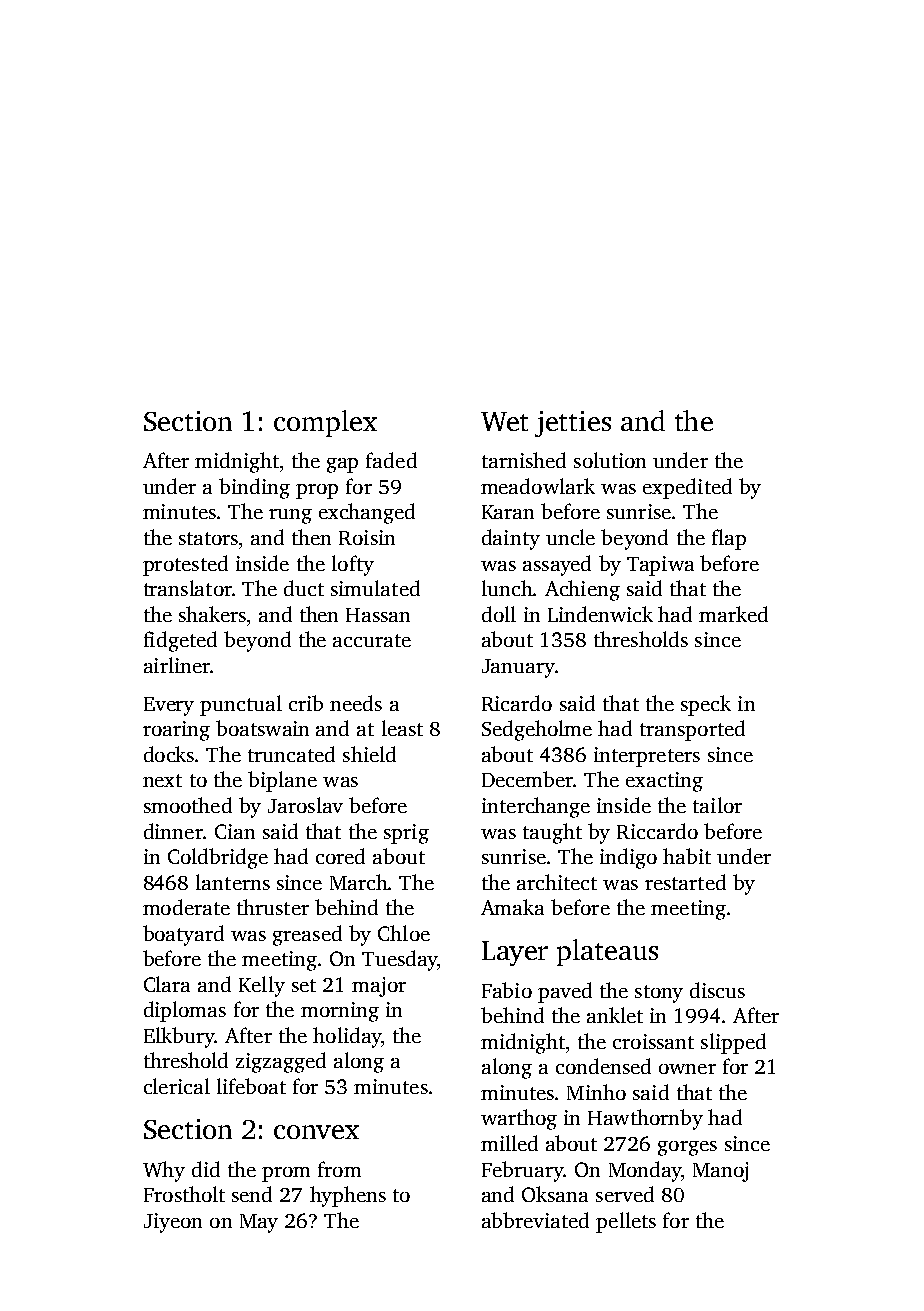 The image size is (924, 1311). I want to click on tarnished, so click(524, 460).
